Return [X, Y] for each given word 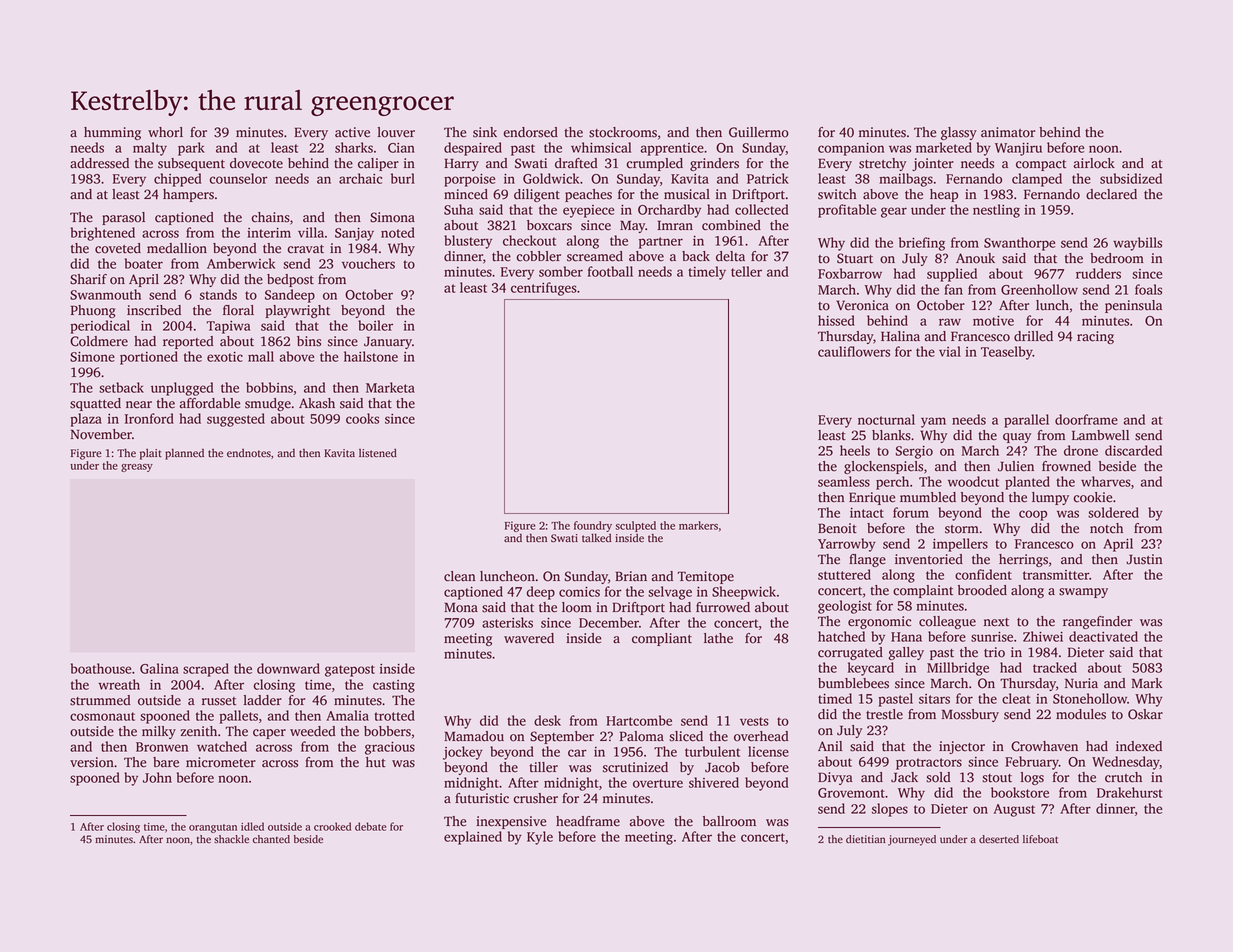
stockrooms [623, 132]
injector [962, 747]
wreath [119, 684]
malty [150, 149]
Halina [900, 336]
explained [473, 838]
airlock [1094, 163]
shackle [231, 839]
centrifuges [544, 289]
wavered [529, 638]
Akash [317, 403]
